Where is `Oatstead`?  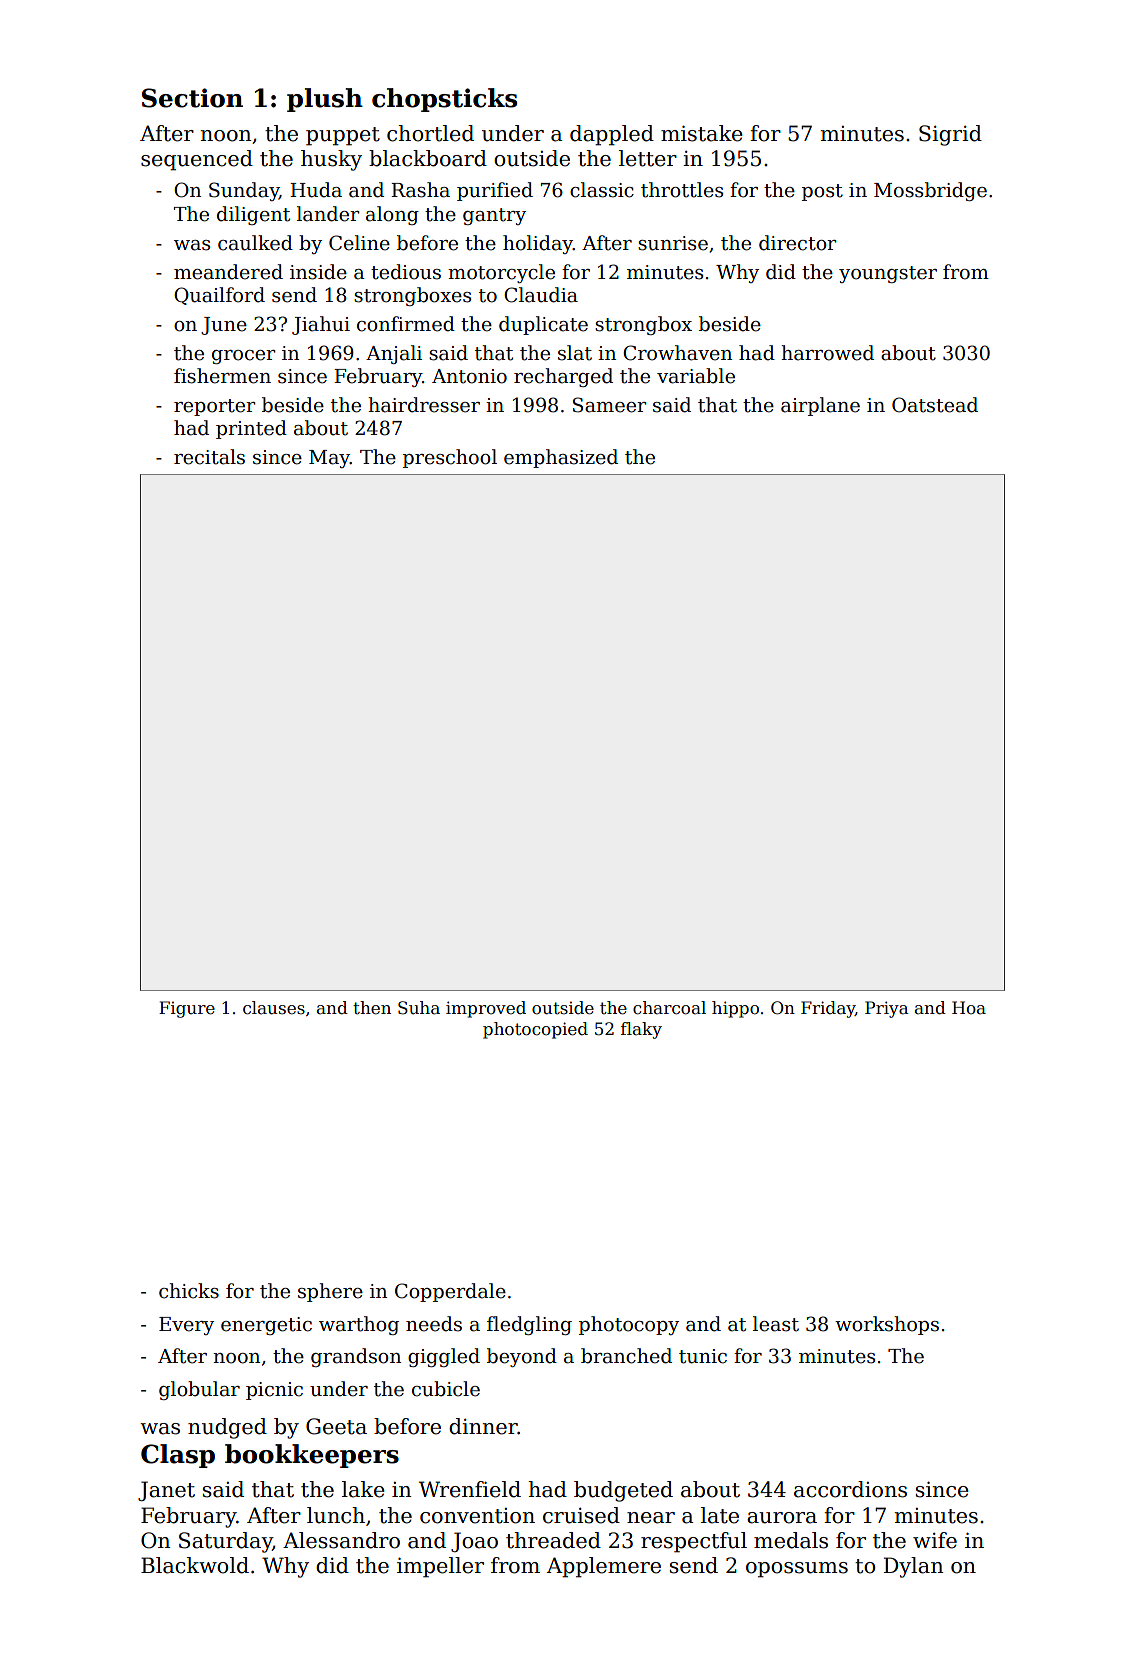
Oatstead is located at coordinates (935, 405).
